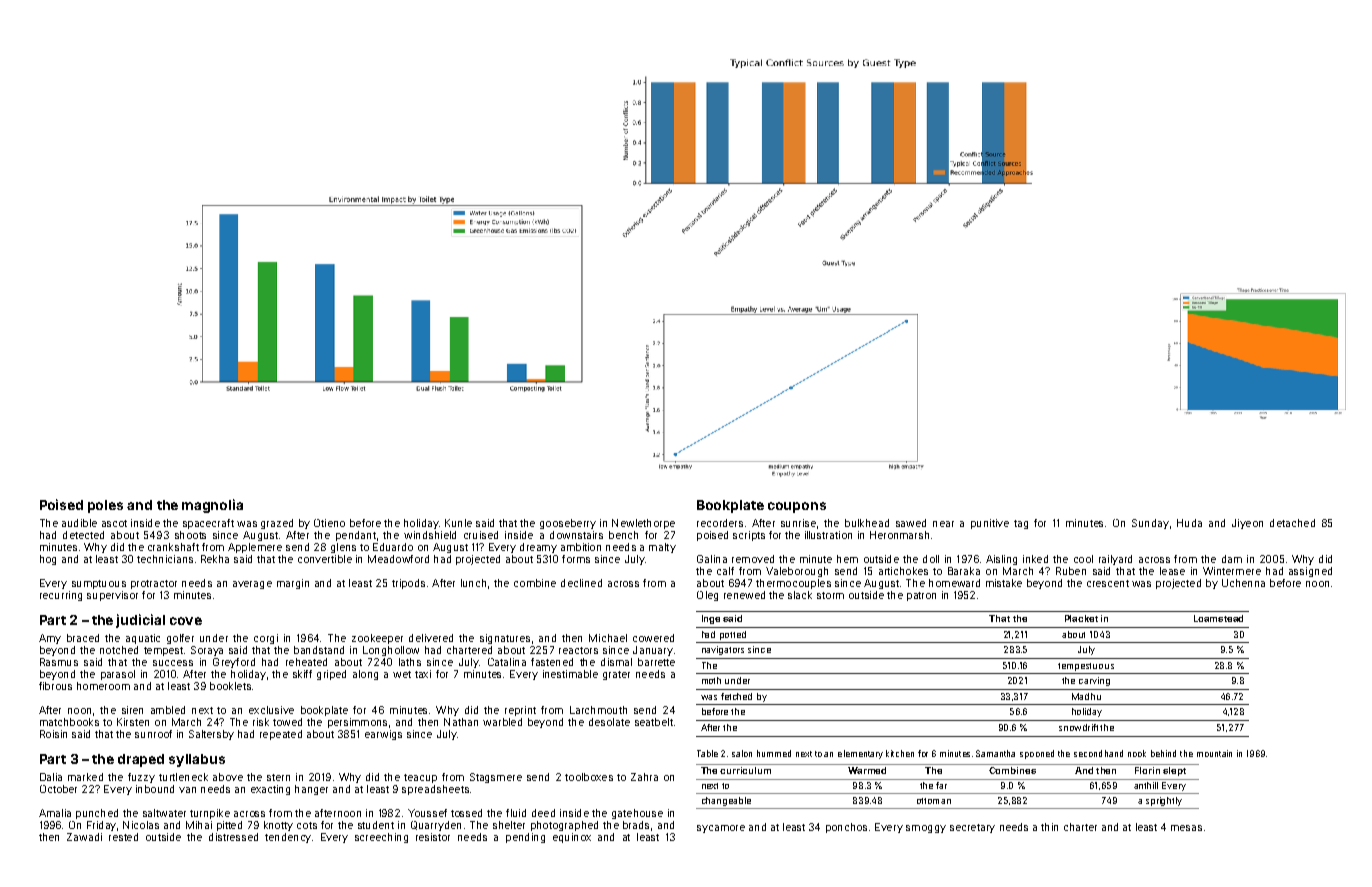 The height and width of the document is (887, 1372). What do you see at coordinates (711, 680) in the document?
I see `moth` at bounding box center [711, 680].
